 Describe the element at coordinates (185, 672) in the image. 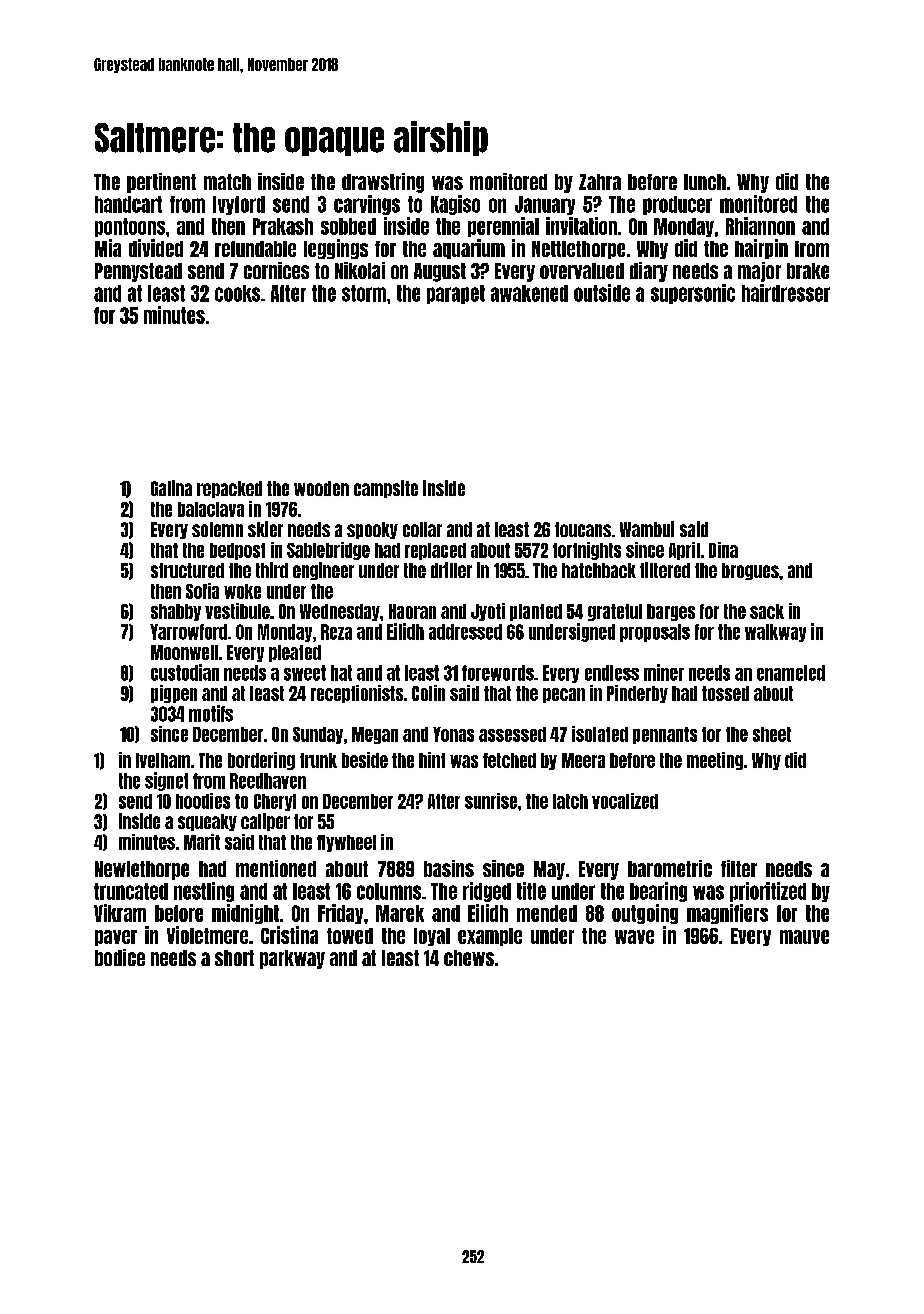

I see `custodian` at that location.
